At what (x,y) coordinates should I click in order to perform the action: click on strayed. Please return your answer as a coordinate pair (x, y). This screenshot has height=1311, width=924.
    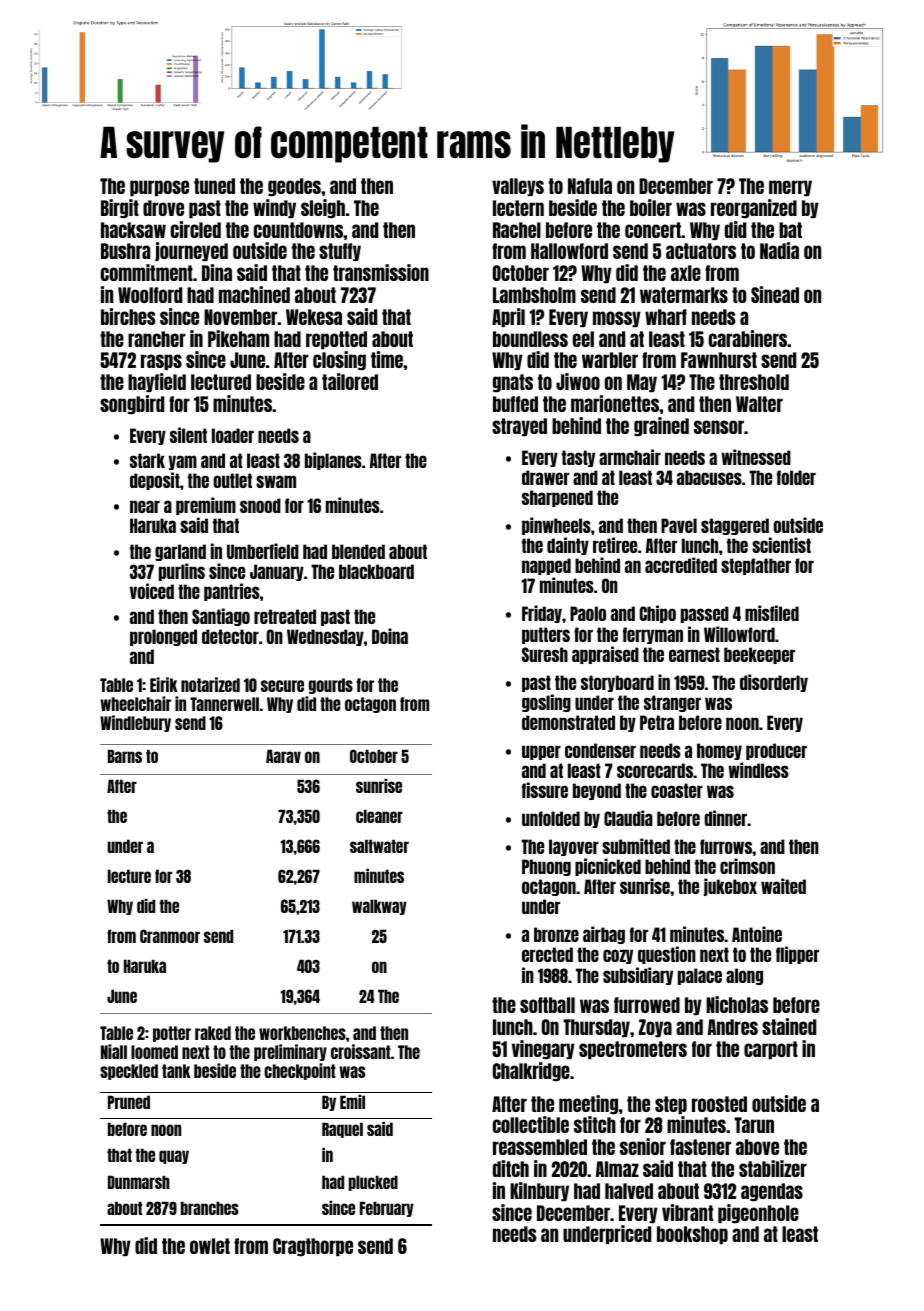
    Looking at the image, I should click on (519, 427).
